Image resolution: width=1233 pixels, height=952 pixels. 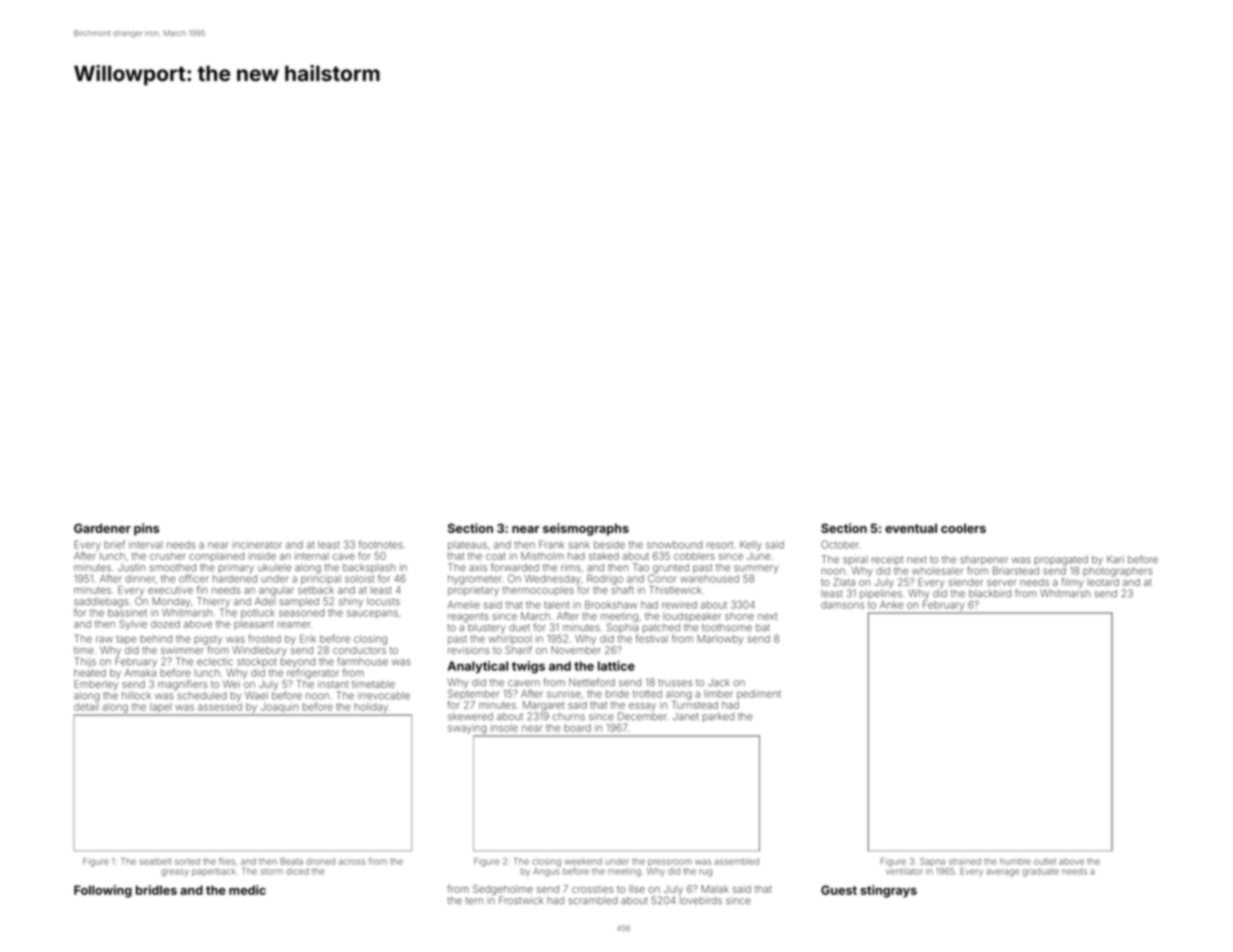 What do you see at coordinates (963, 528) in the image?
I see `coolers` at bounding box center [963, 528].
